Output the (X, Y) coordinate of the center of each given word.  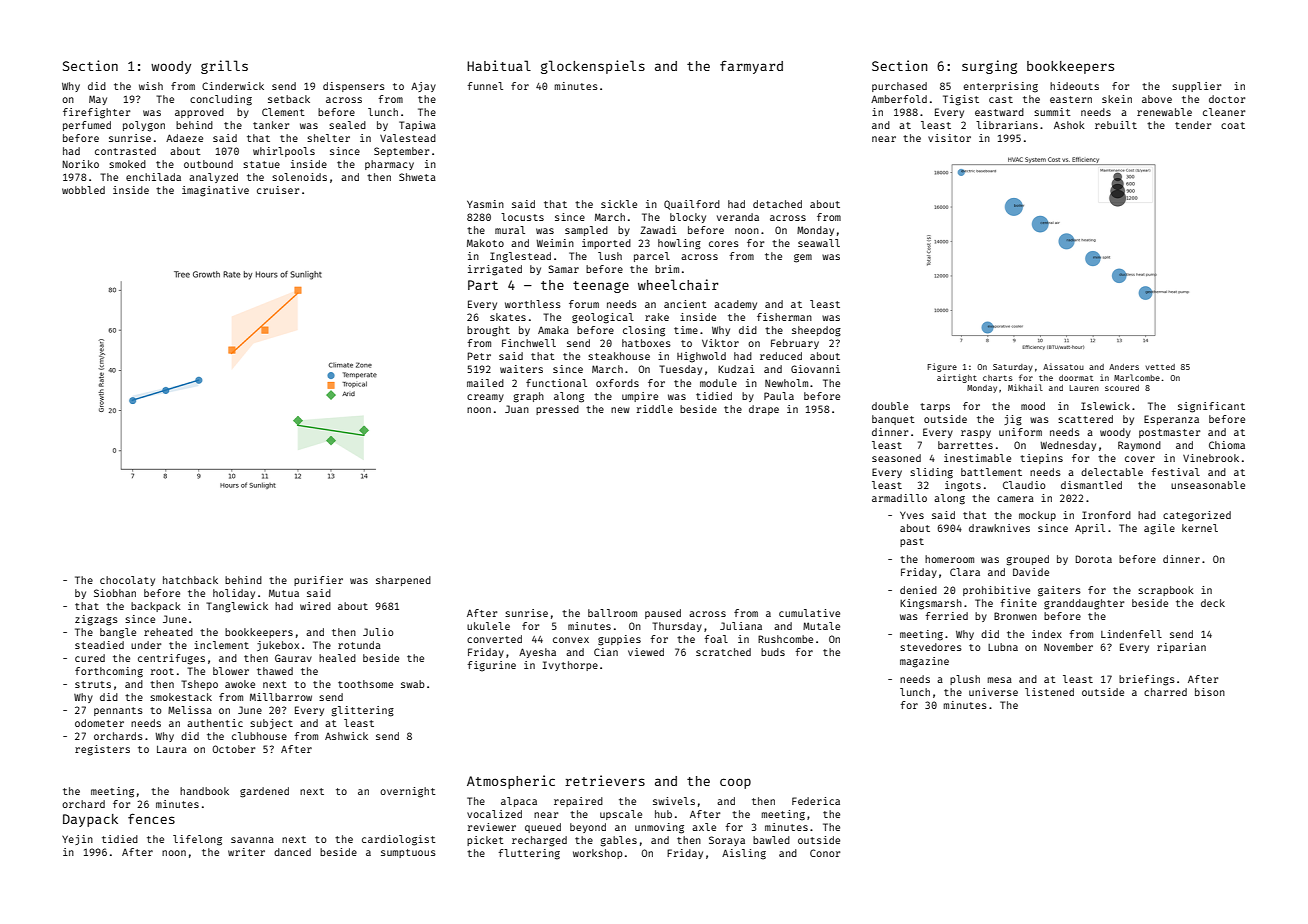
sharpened (403, 581)
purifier (318, 581)
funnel (485, 86)
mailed (485, 383)
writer (246, 852)
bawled (771, 840)
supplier (1196, 87)
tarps (935, 407)
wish (151, 86)
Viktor (720, 343)
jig (1013, 420)
